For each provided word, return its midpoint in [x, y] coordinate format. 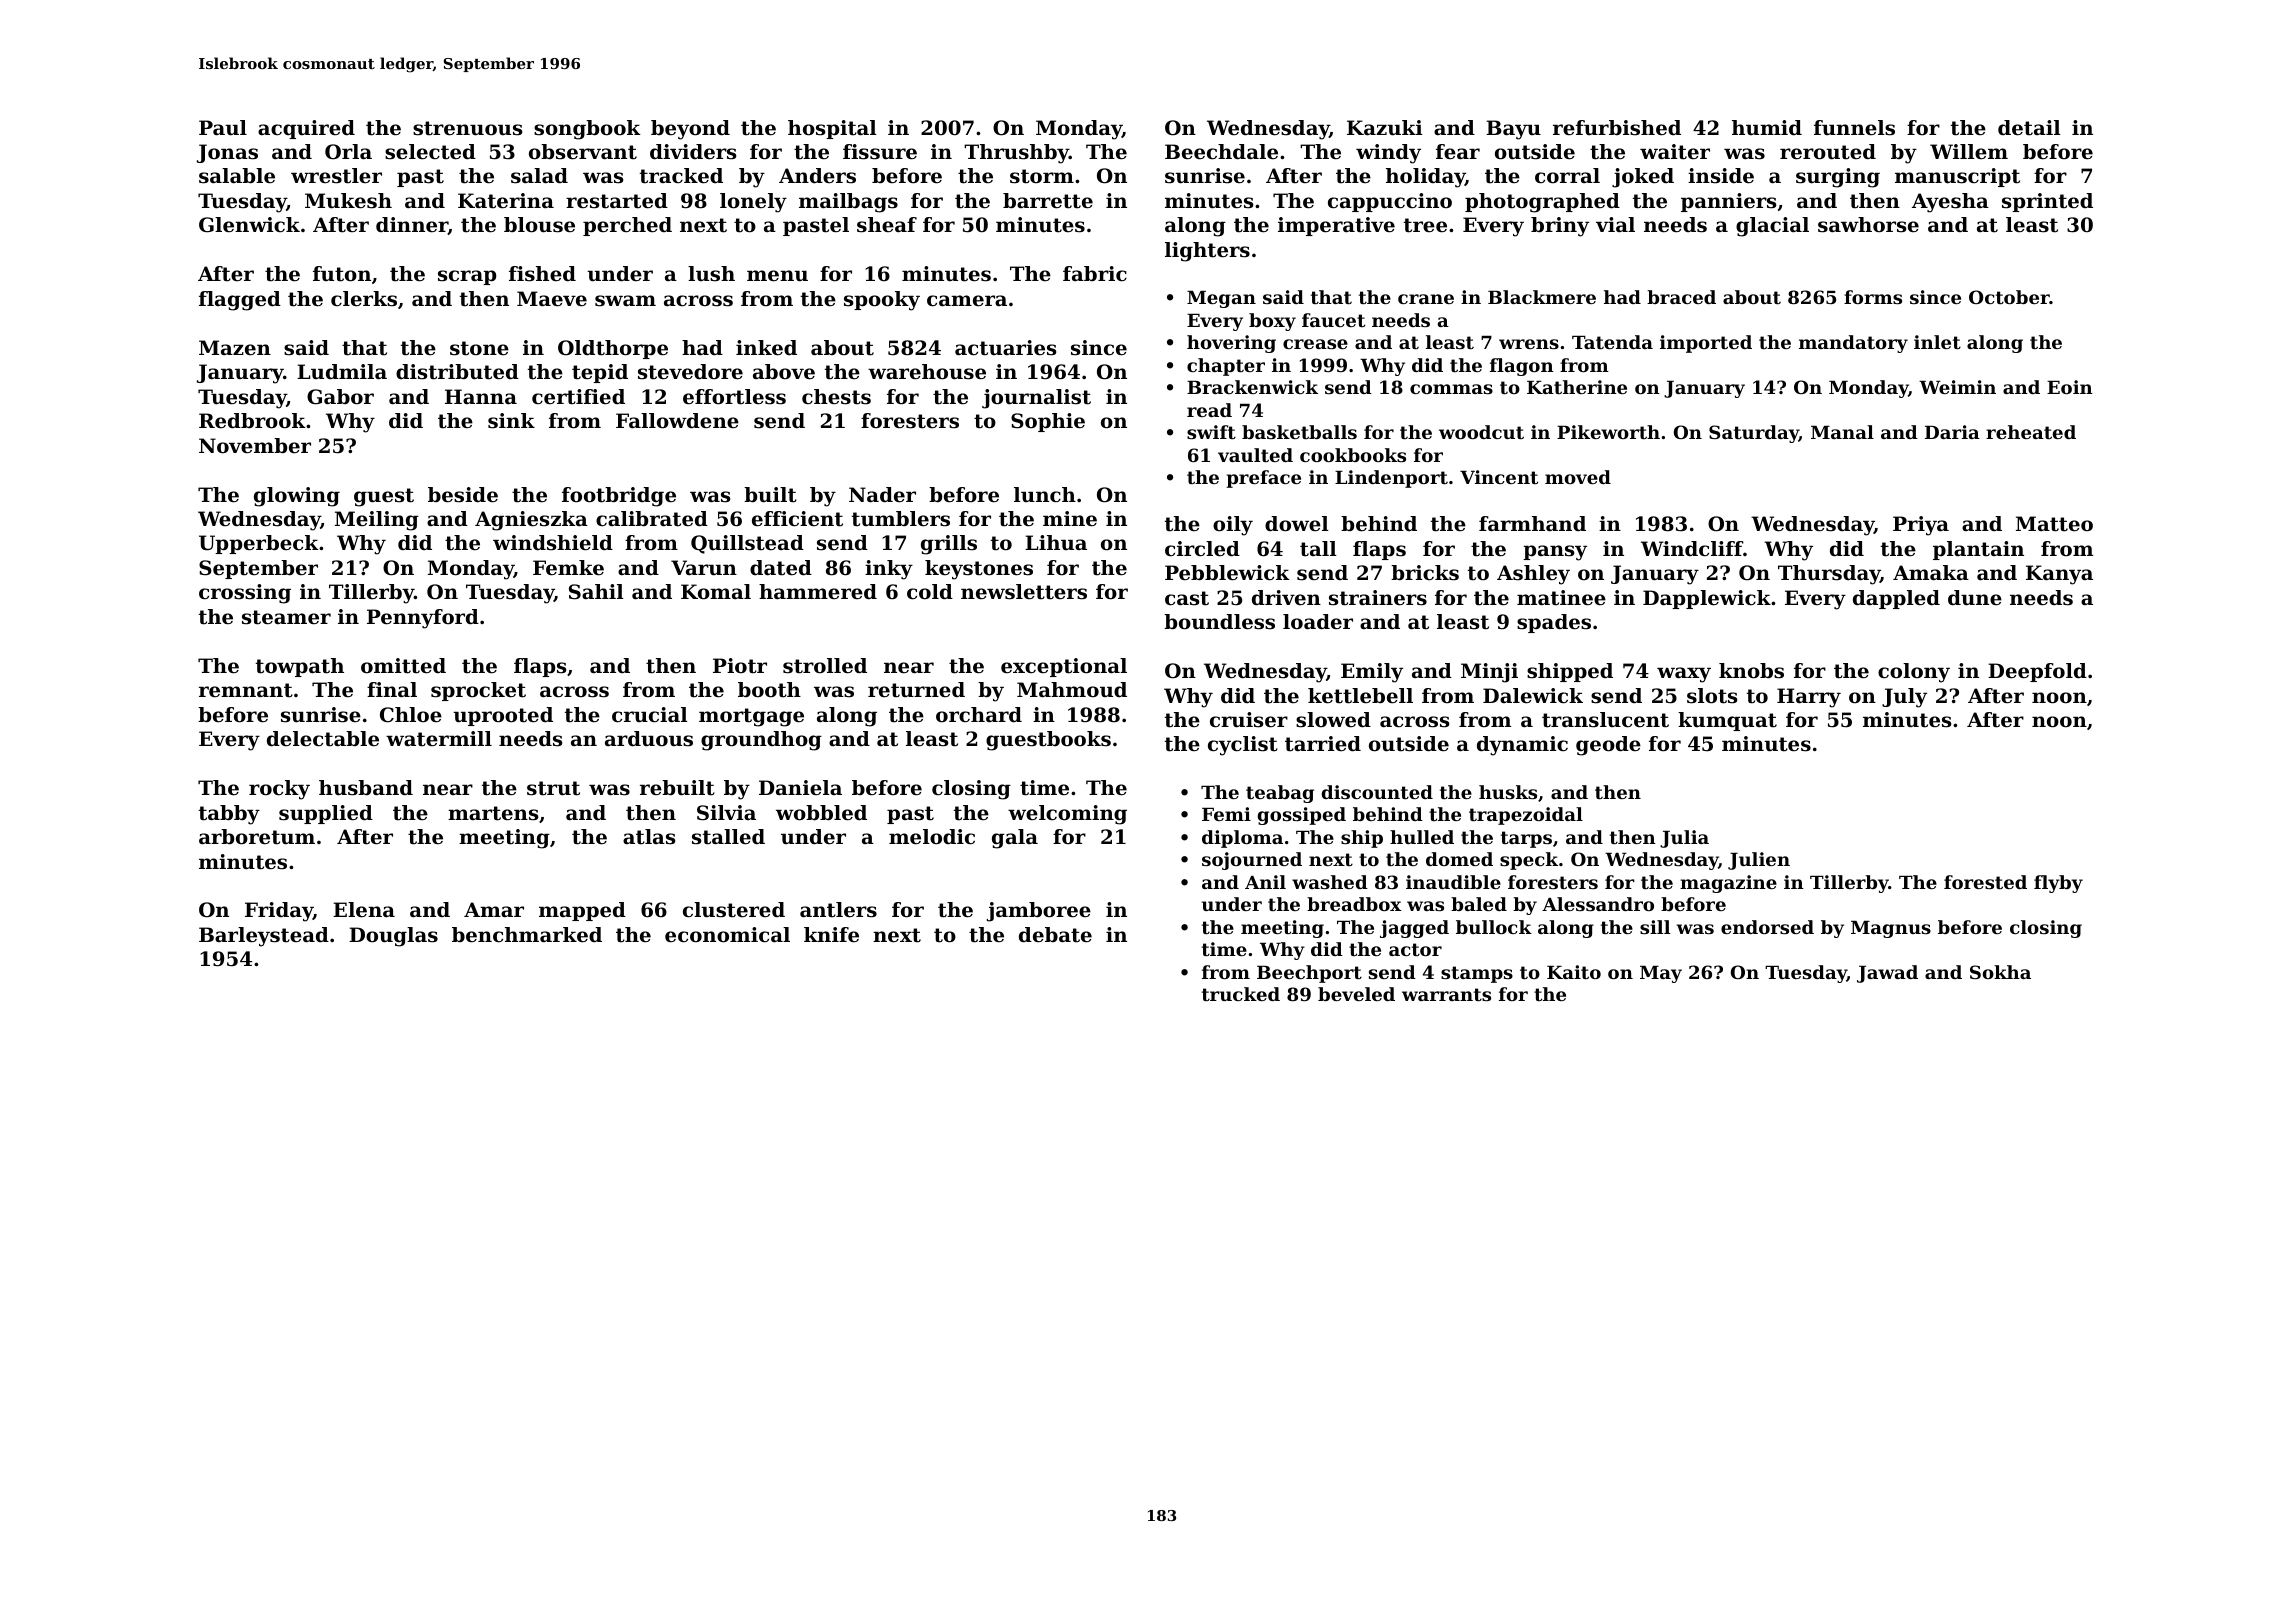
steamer [286, 617]
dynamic [1522, 746]
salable [237, 176]
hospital [832, 129]
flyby [2058, 884]
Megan [1221, 299]
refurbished [1617, 128]
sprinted [2047, 202]
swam [625, 301]
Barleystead [264, 937]
